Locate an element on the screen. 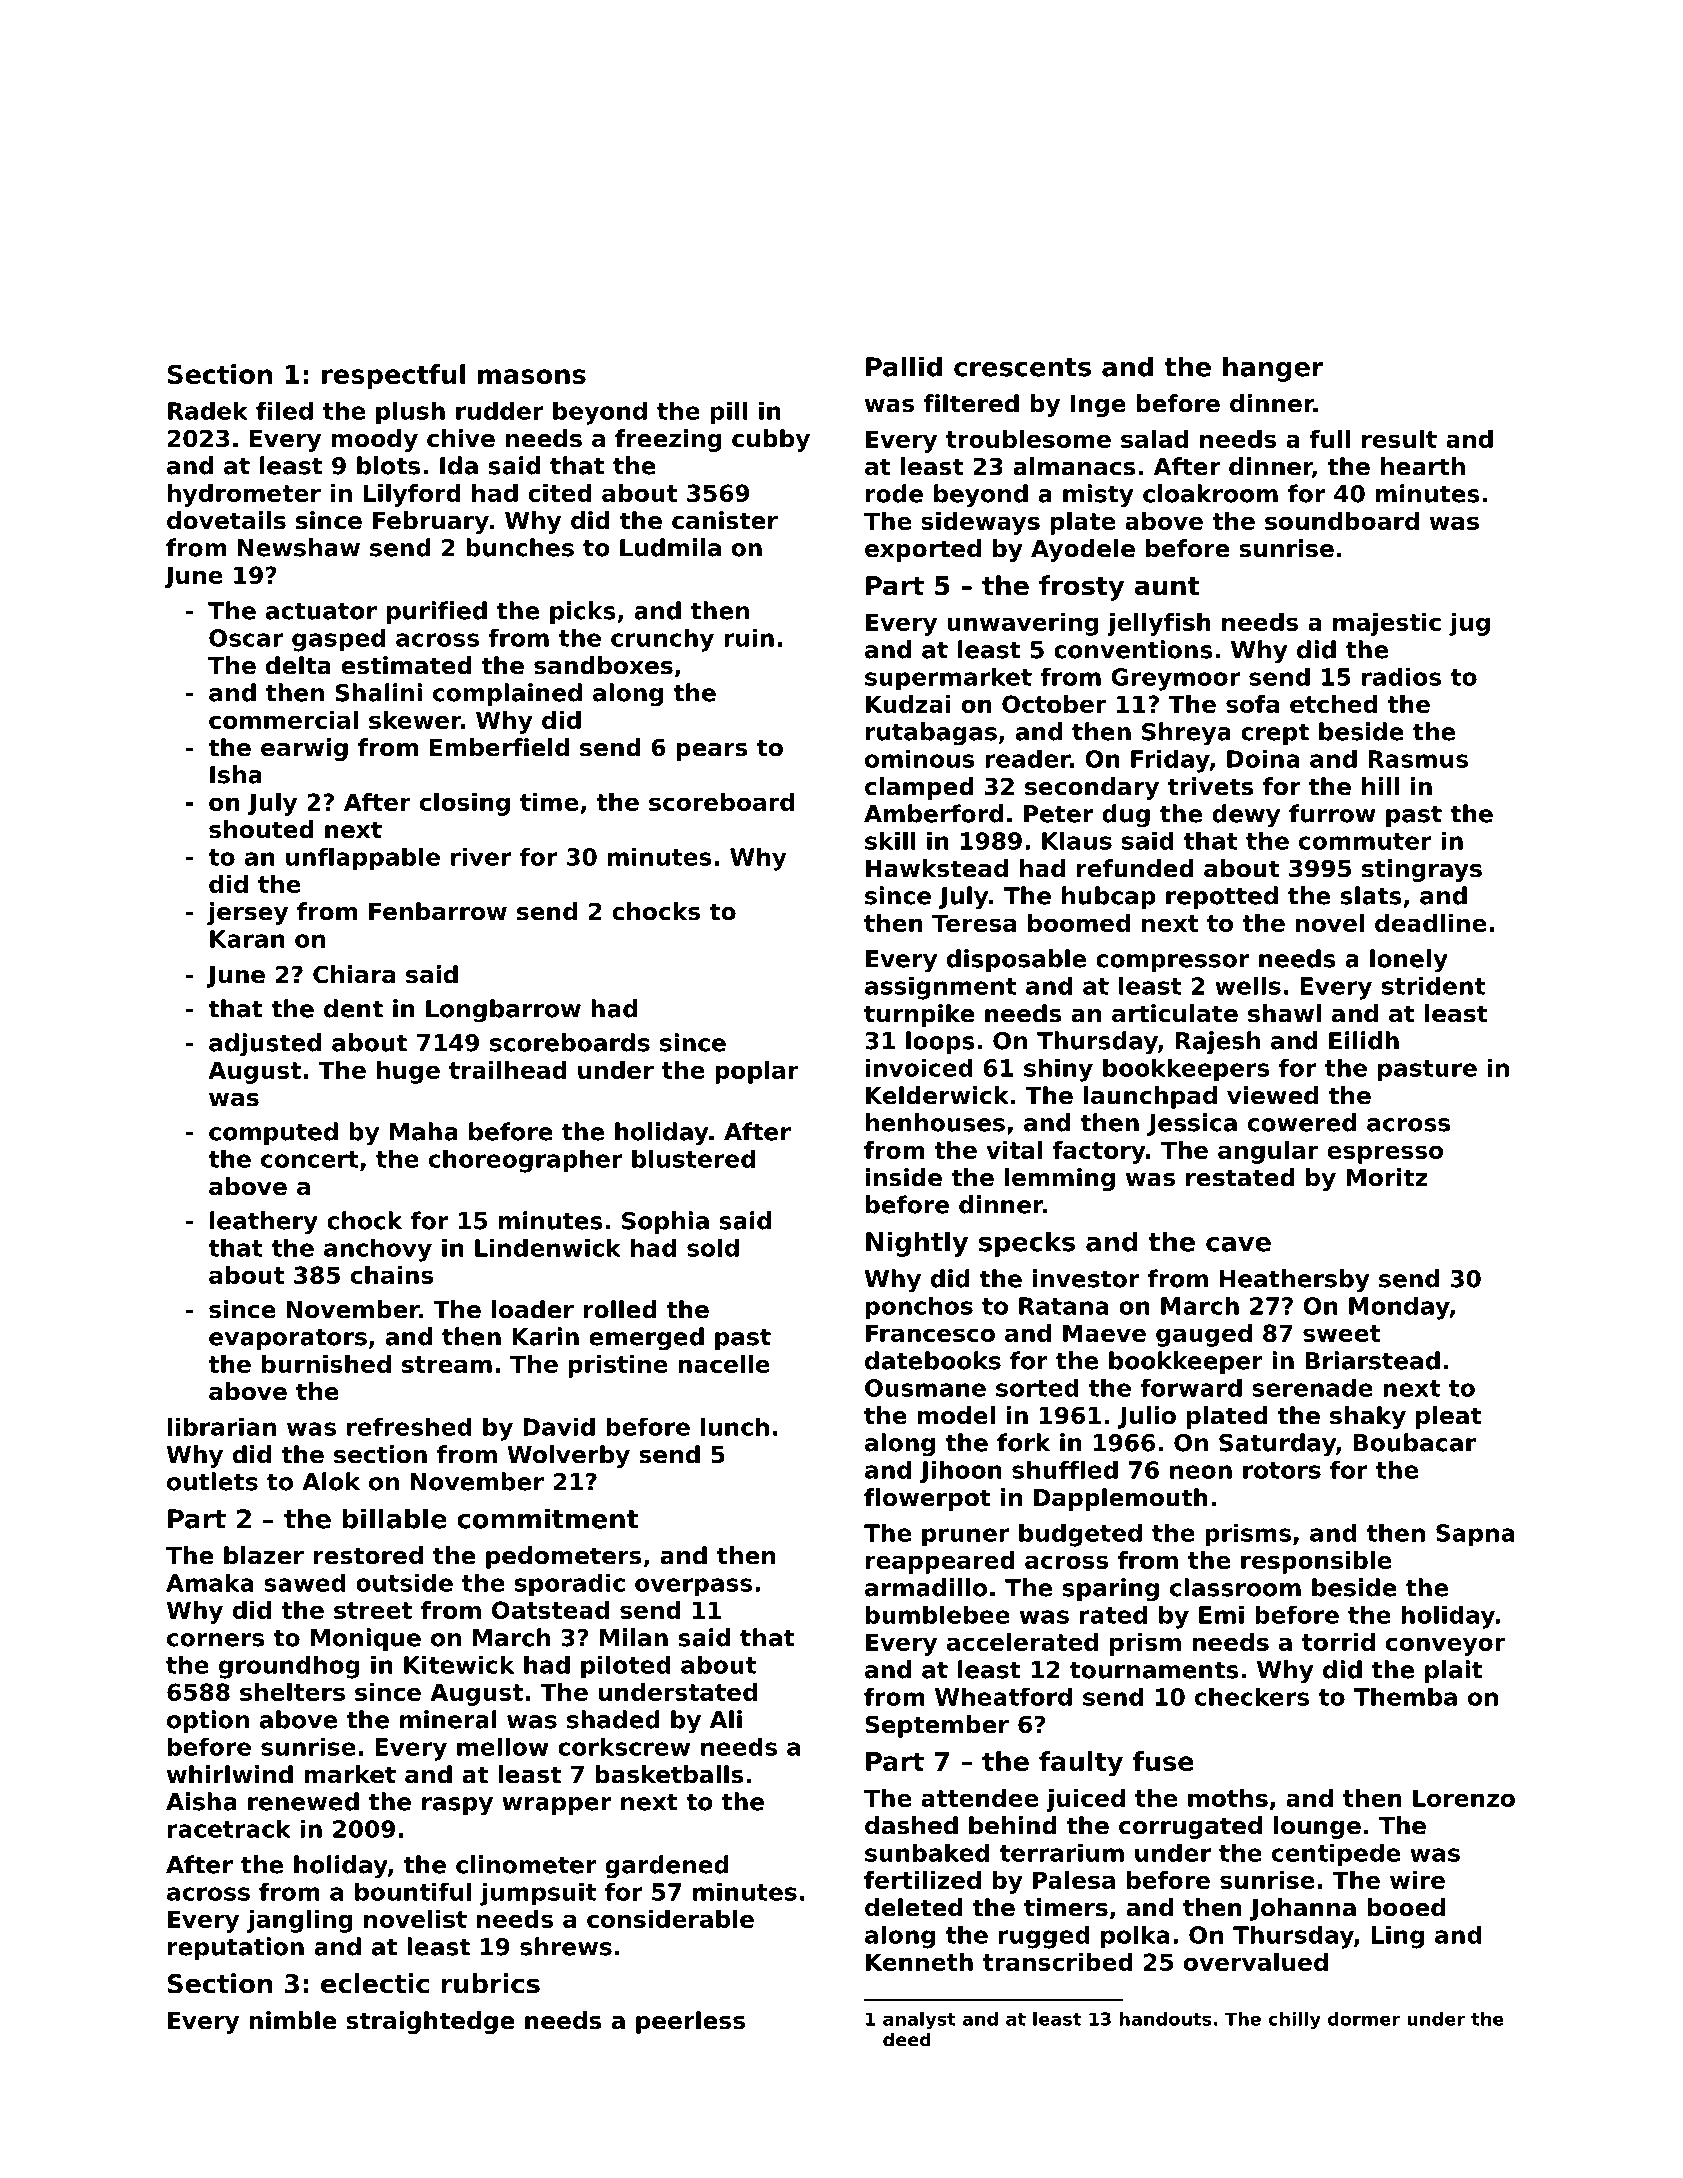  nimble is located at coordinates (292, 2020).
